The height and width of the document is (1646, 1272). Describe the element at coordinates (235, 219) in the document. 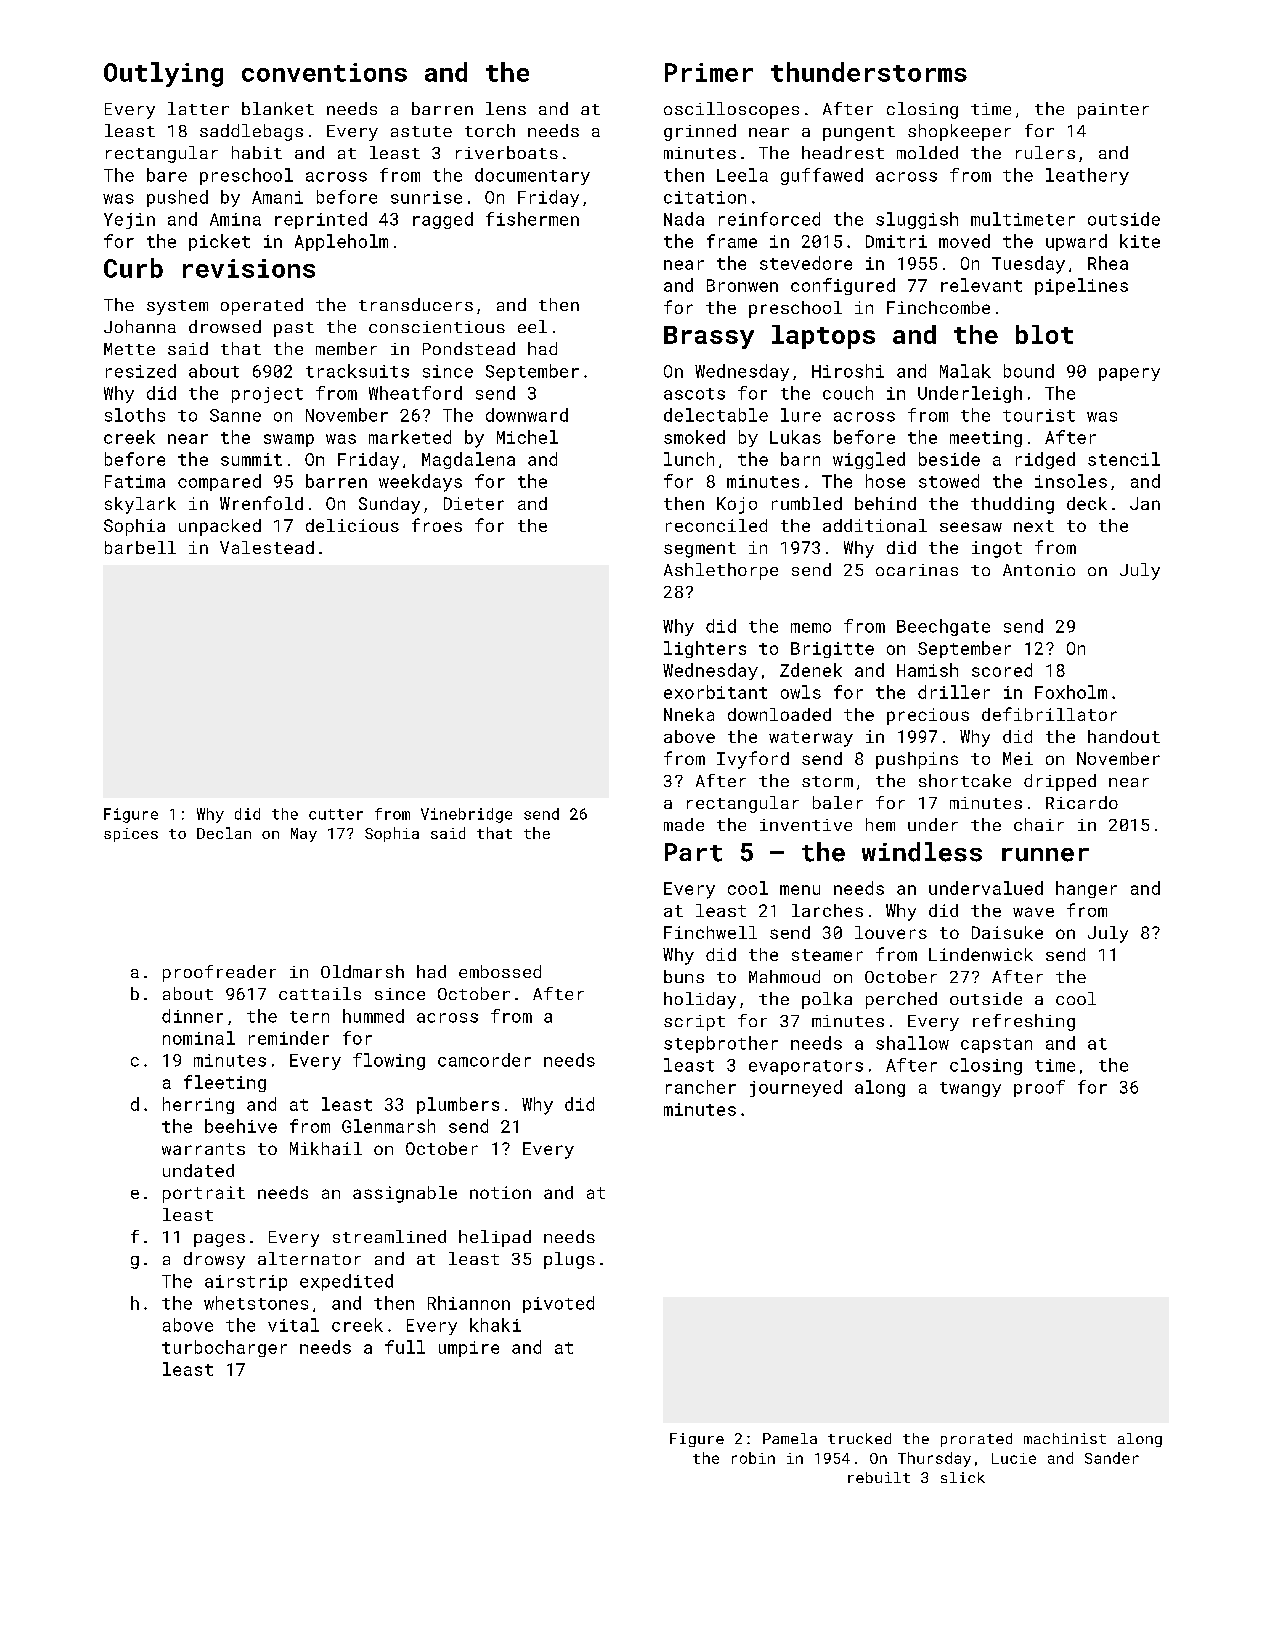

I see `Amina` at that location.
